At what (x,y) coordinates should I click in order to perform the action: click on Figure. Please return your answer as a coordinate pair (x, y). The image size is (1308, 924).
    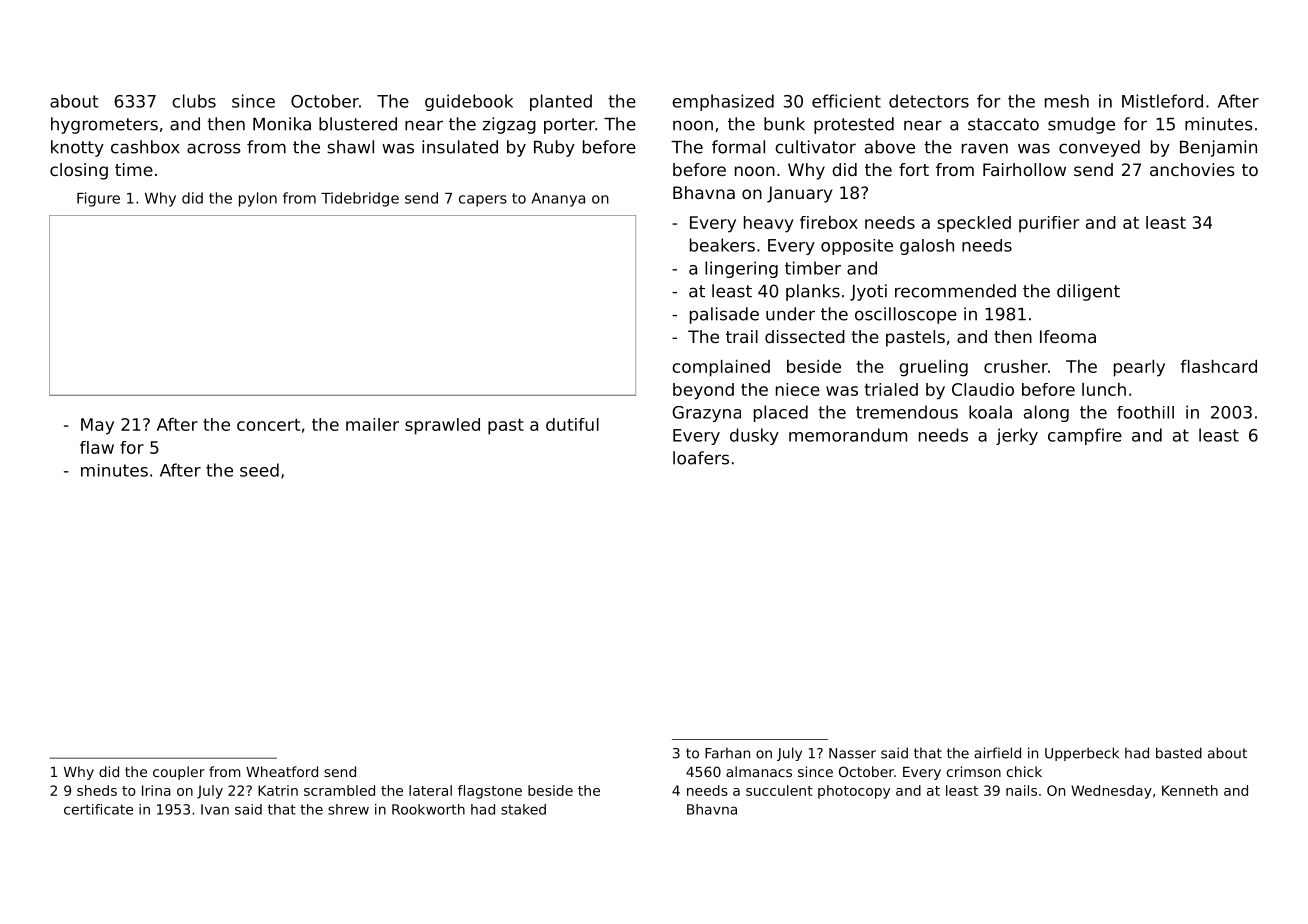
    Looking at the image, I should click on (98, 199).
